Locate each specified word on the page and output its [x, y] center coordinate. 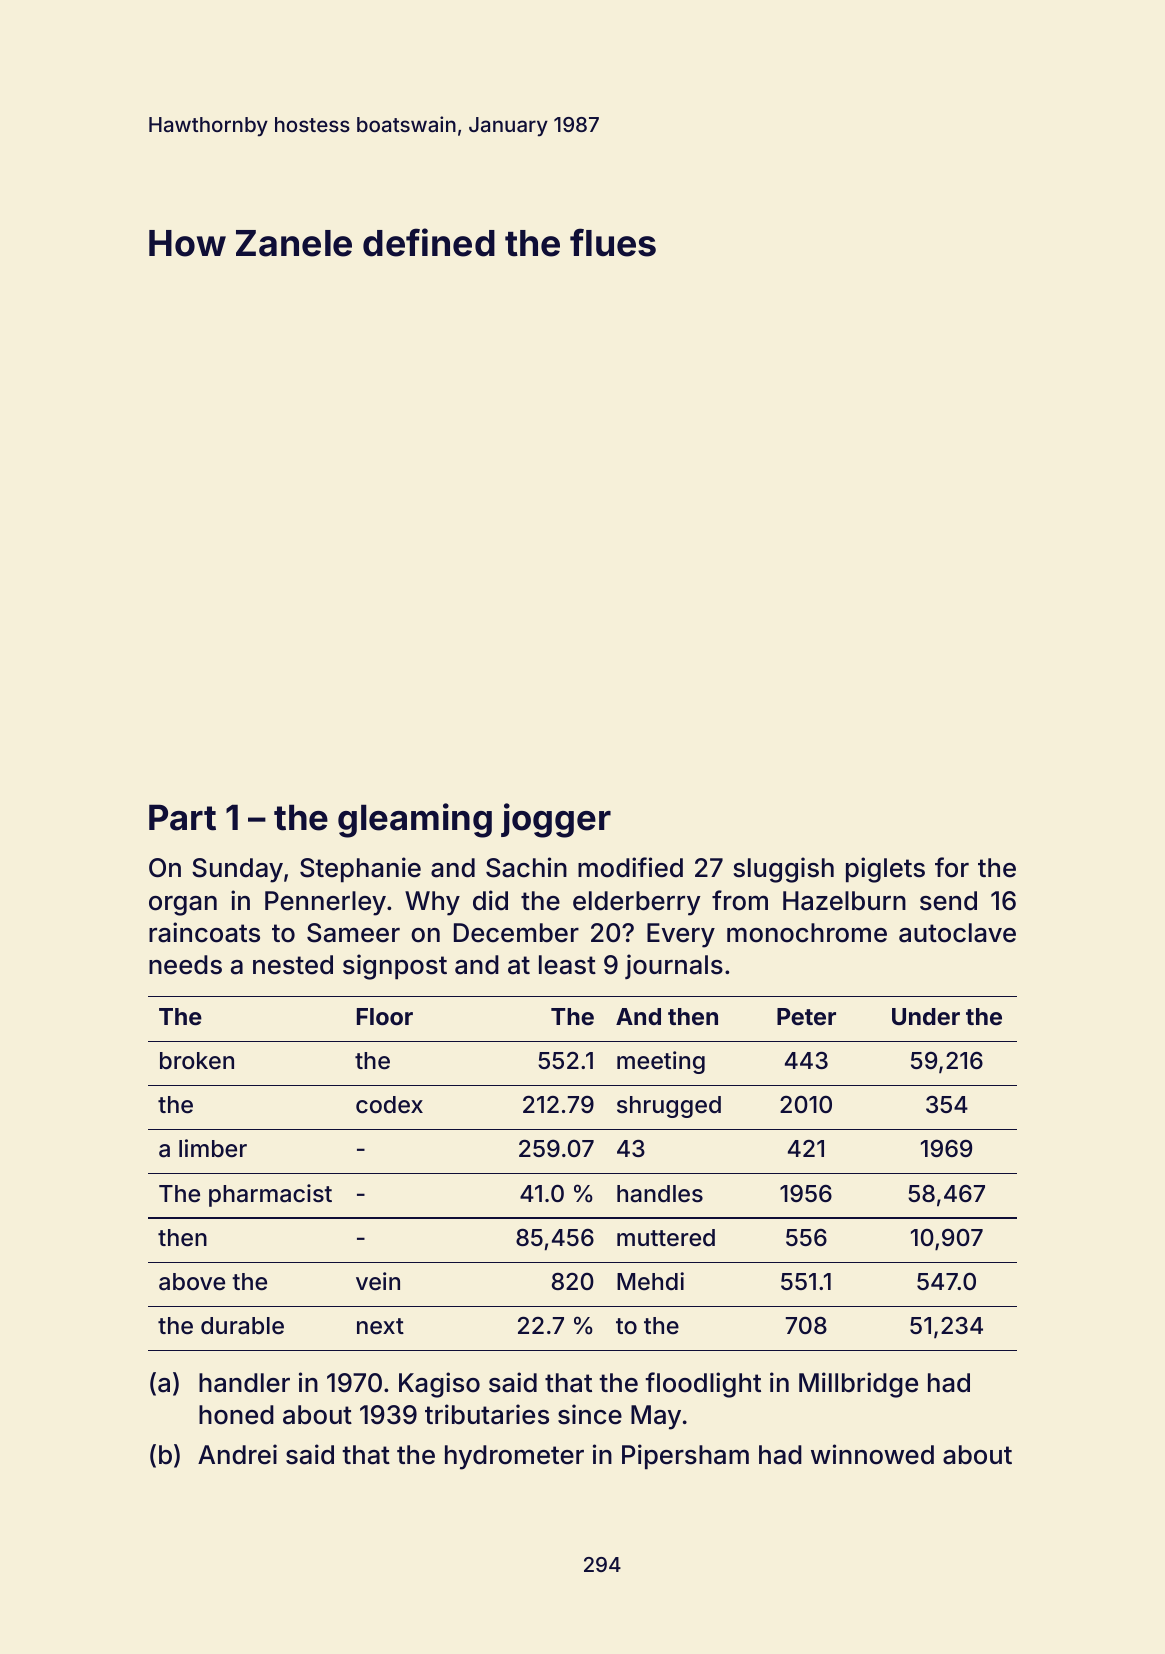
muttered [666, 1238]
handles [660, 1194]
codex [389, 1105]
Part [182, 817]
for [952, 867]
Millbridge [858, 1385]
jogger [556, 820]
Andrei [237, 1454]
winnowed [872, 1454]
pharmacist [270, 1195]
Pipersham [685, 1457]
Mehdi [650, 1281]
